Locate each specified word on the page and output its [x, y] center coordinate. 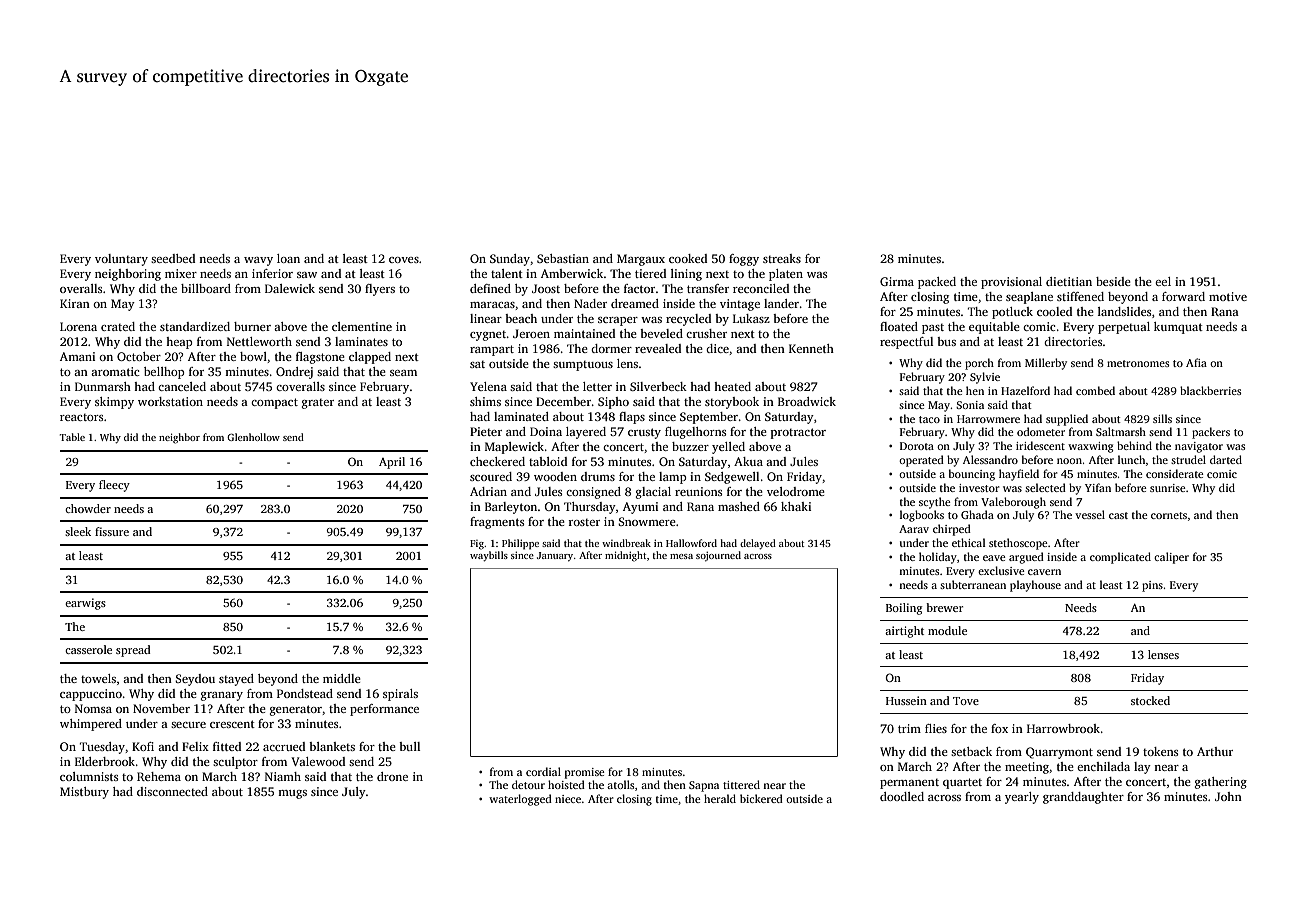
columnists [89, 776]
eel [1163, 281]
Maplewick [515, 448]
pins [1152, 586]
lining [686, 275]
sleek [78, 531]
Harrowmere [988, 419]
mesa [681, 556]
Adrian [488, 491]
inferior [272, 273]
